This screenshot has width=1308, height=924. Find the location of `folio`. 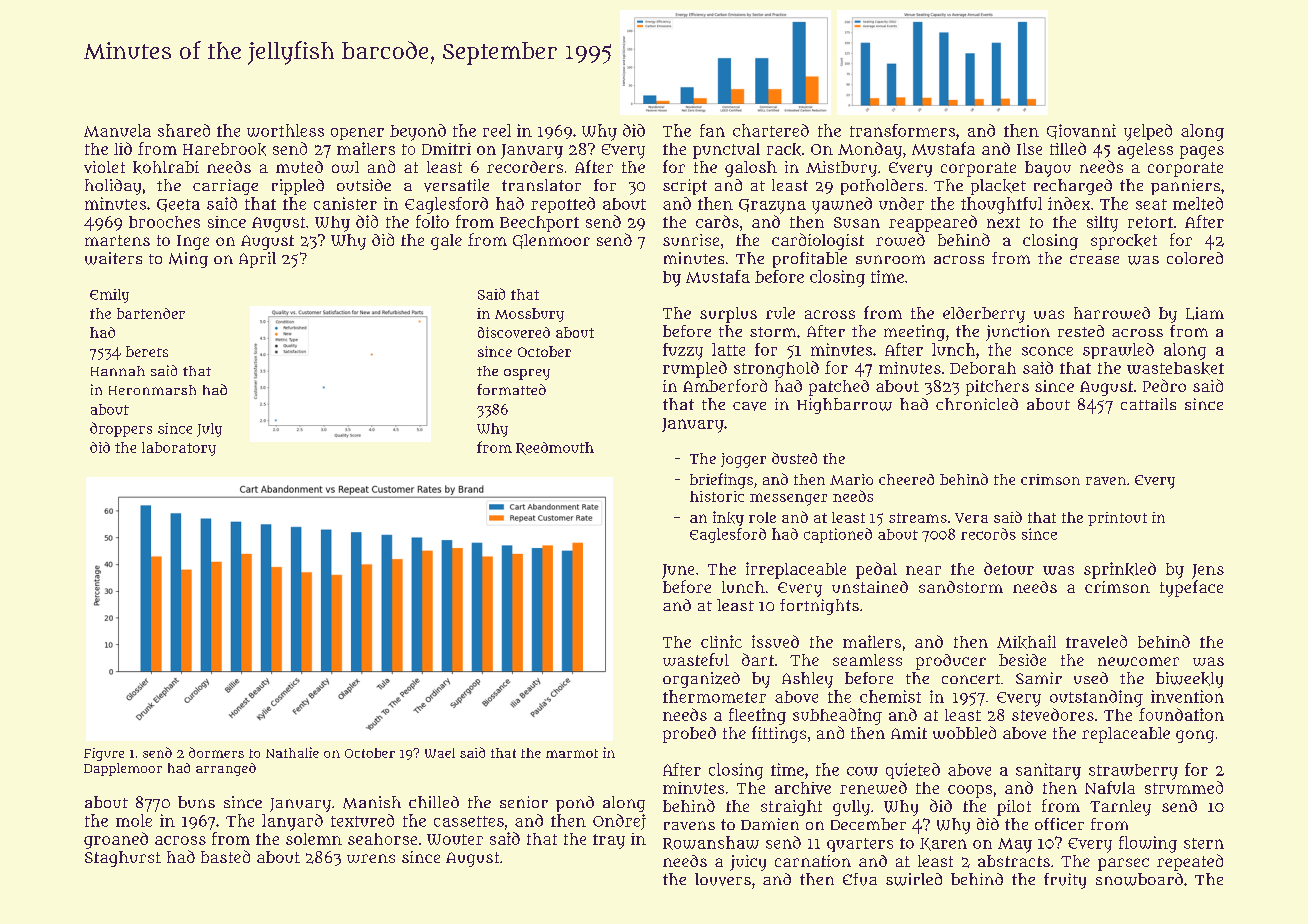

folio is located at coordinates (432, 221).
